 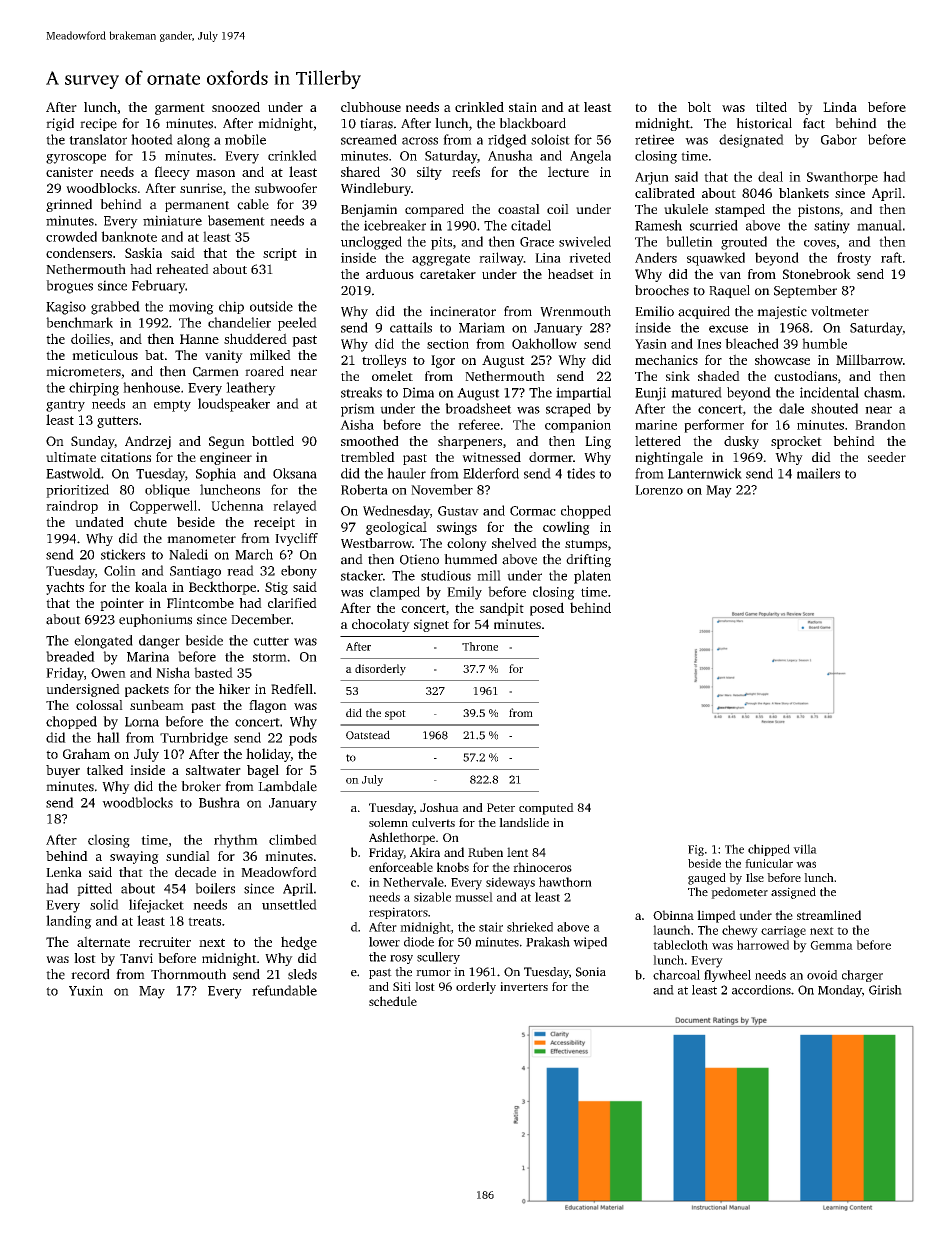 What do you see at coordinates (251, 389) in the image?
I see `leathery` at bounding box center [251, 389].
